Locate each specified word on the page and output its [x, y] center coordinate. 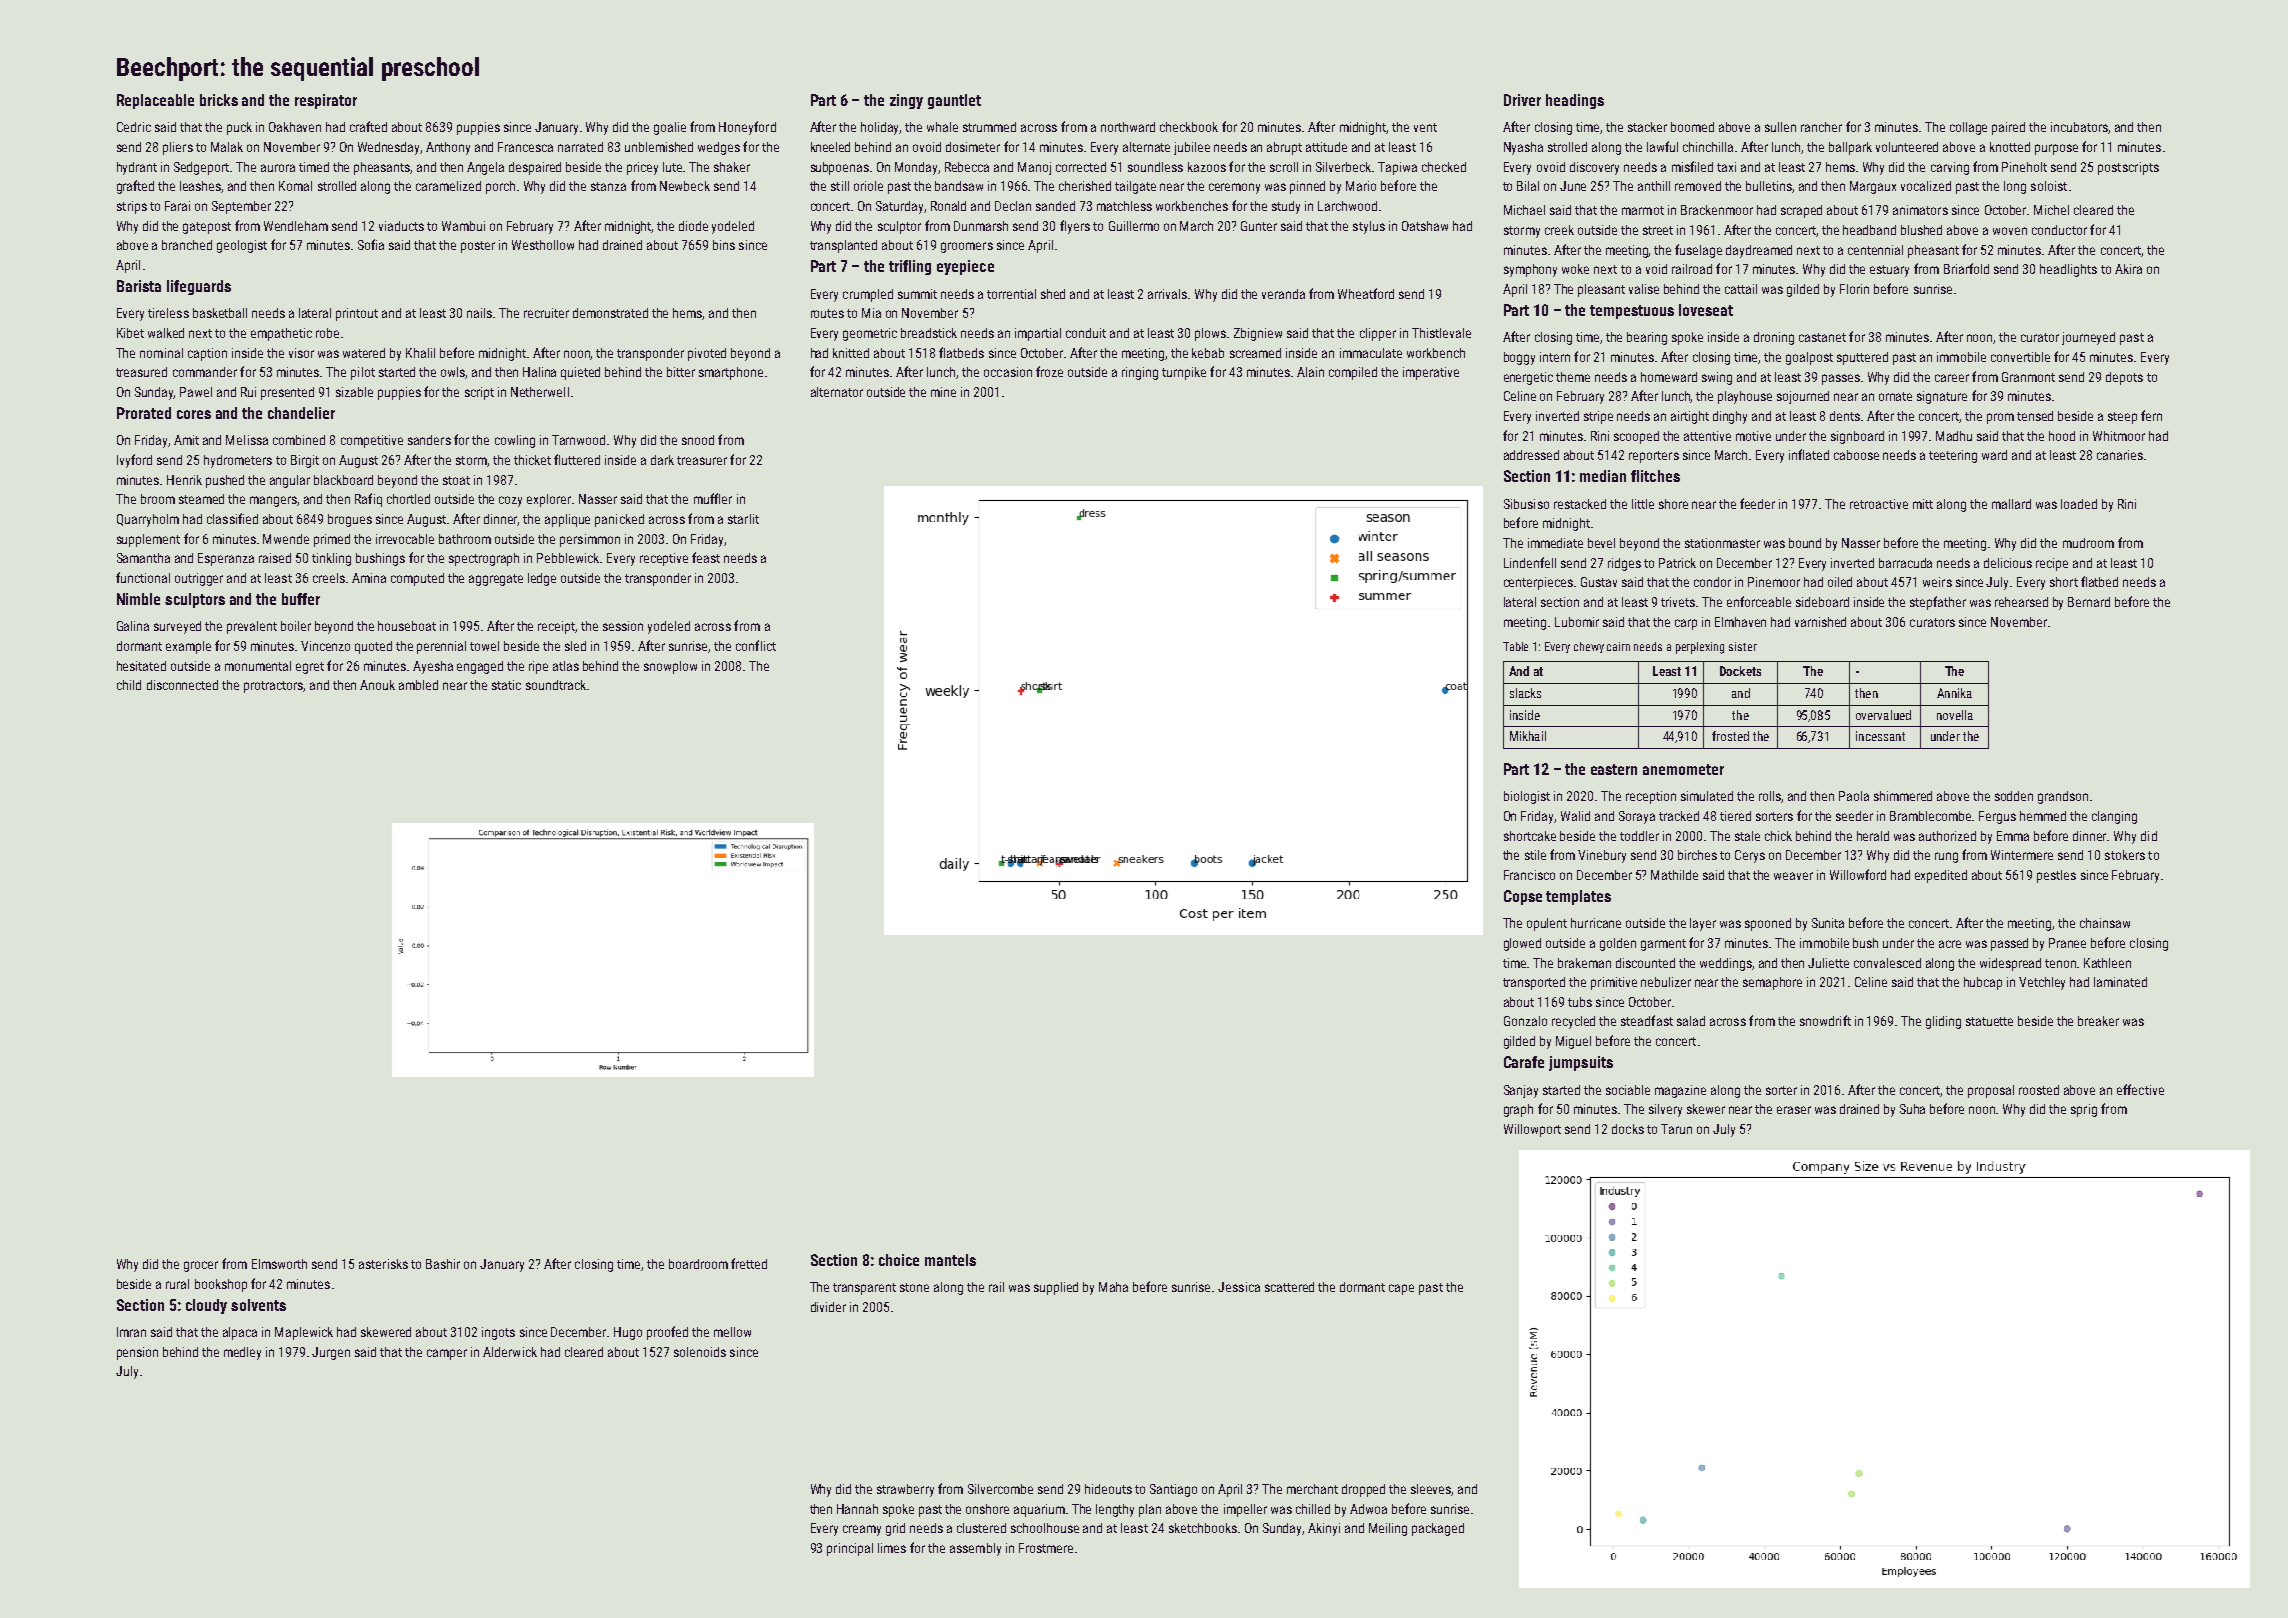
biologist [1527, 797]
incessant [1880, 736]
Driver [1522, 100]
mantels [950, 1260]
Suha [1912, 1109]
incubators [2079, 127]
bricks [219, 100]
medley [242, 1353]
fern [2151, 415]
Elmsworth [279, 1264]
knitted [851, 353]
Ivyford [134, 461]
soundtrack [556, 685]
